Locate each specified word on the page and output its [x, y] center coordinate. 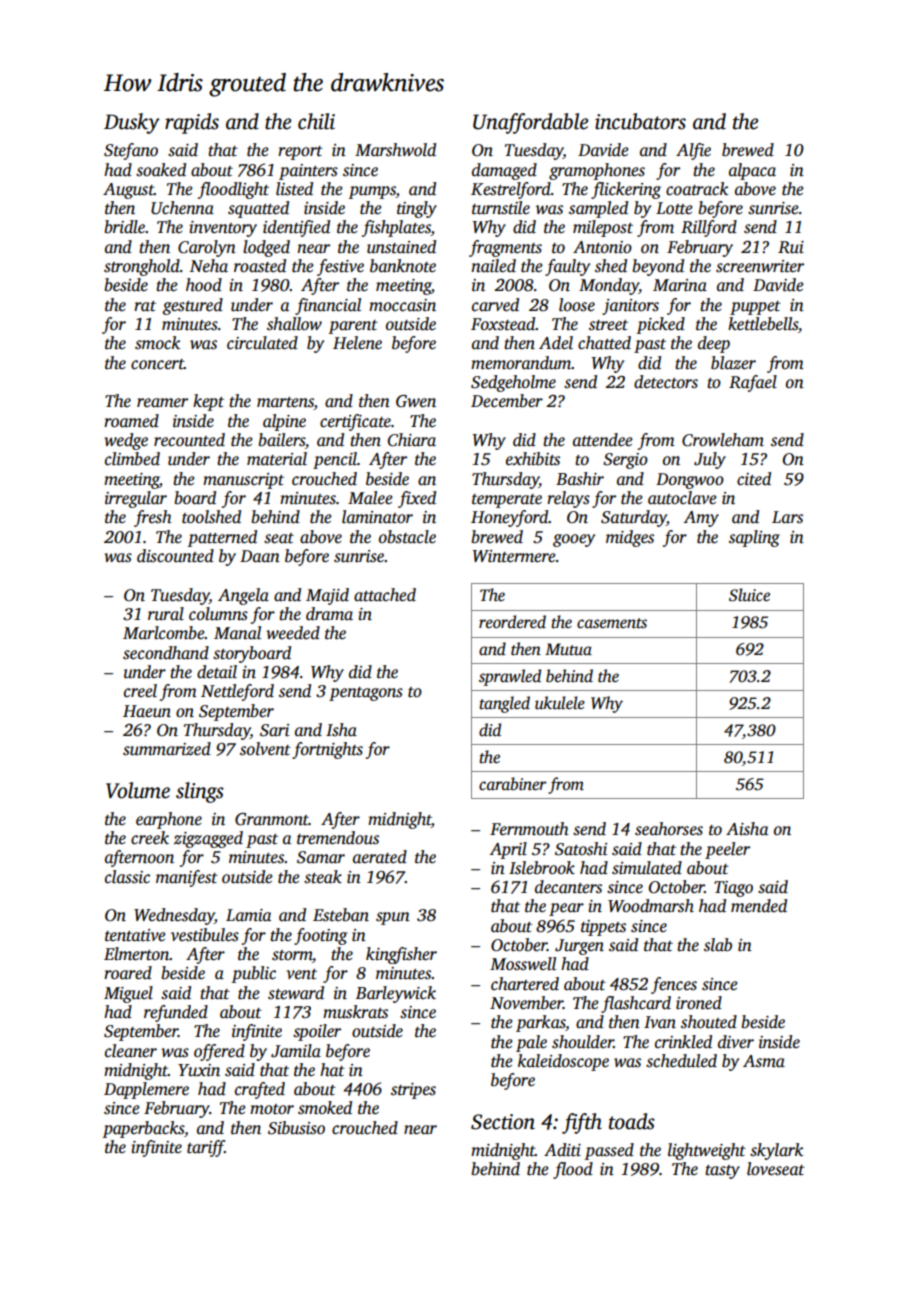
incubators [640, 121]
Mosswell [523, 964]
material [277, 459]
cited [754, 479]
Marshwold [395, 150]
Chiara [412, 440]
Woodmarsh [651, 906]
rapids [192, 123]
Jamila [296, 1051]
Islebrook [542, 868]
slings [200, 792]
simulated [647, 868]
